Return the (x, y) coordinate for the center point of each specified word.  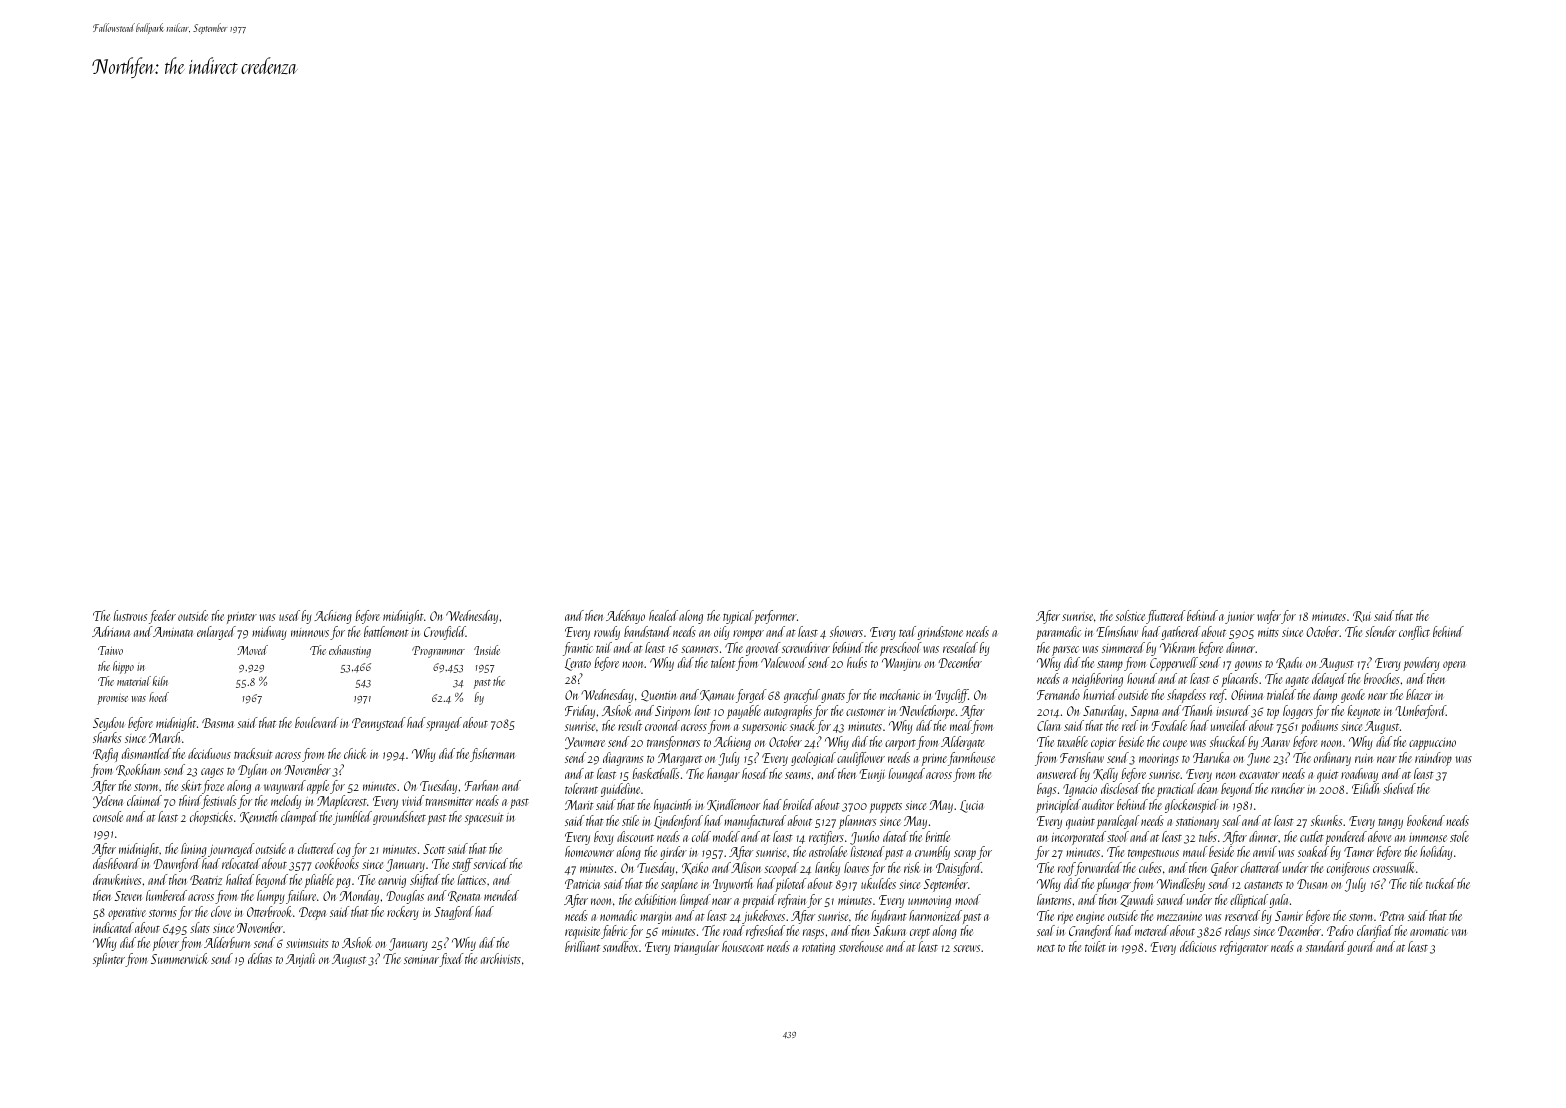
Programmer (438, 652)
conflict (1414, 633)
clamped (299, 818)
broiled (798, 804)
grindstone (940, 633)
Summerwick (179, 958)
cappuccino (1432, 744)
